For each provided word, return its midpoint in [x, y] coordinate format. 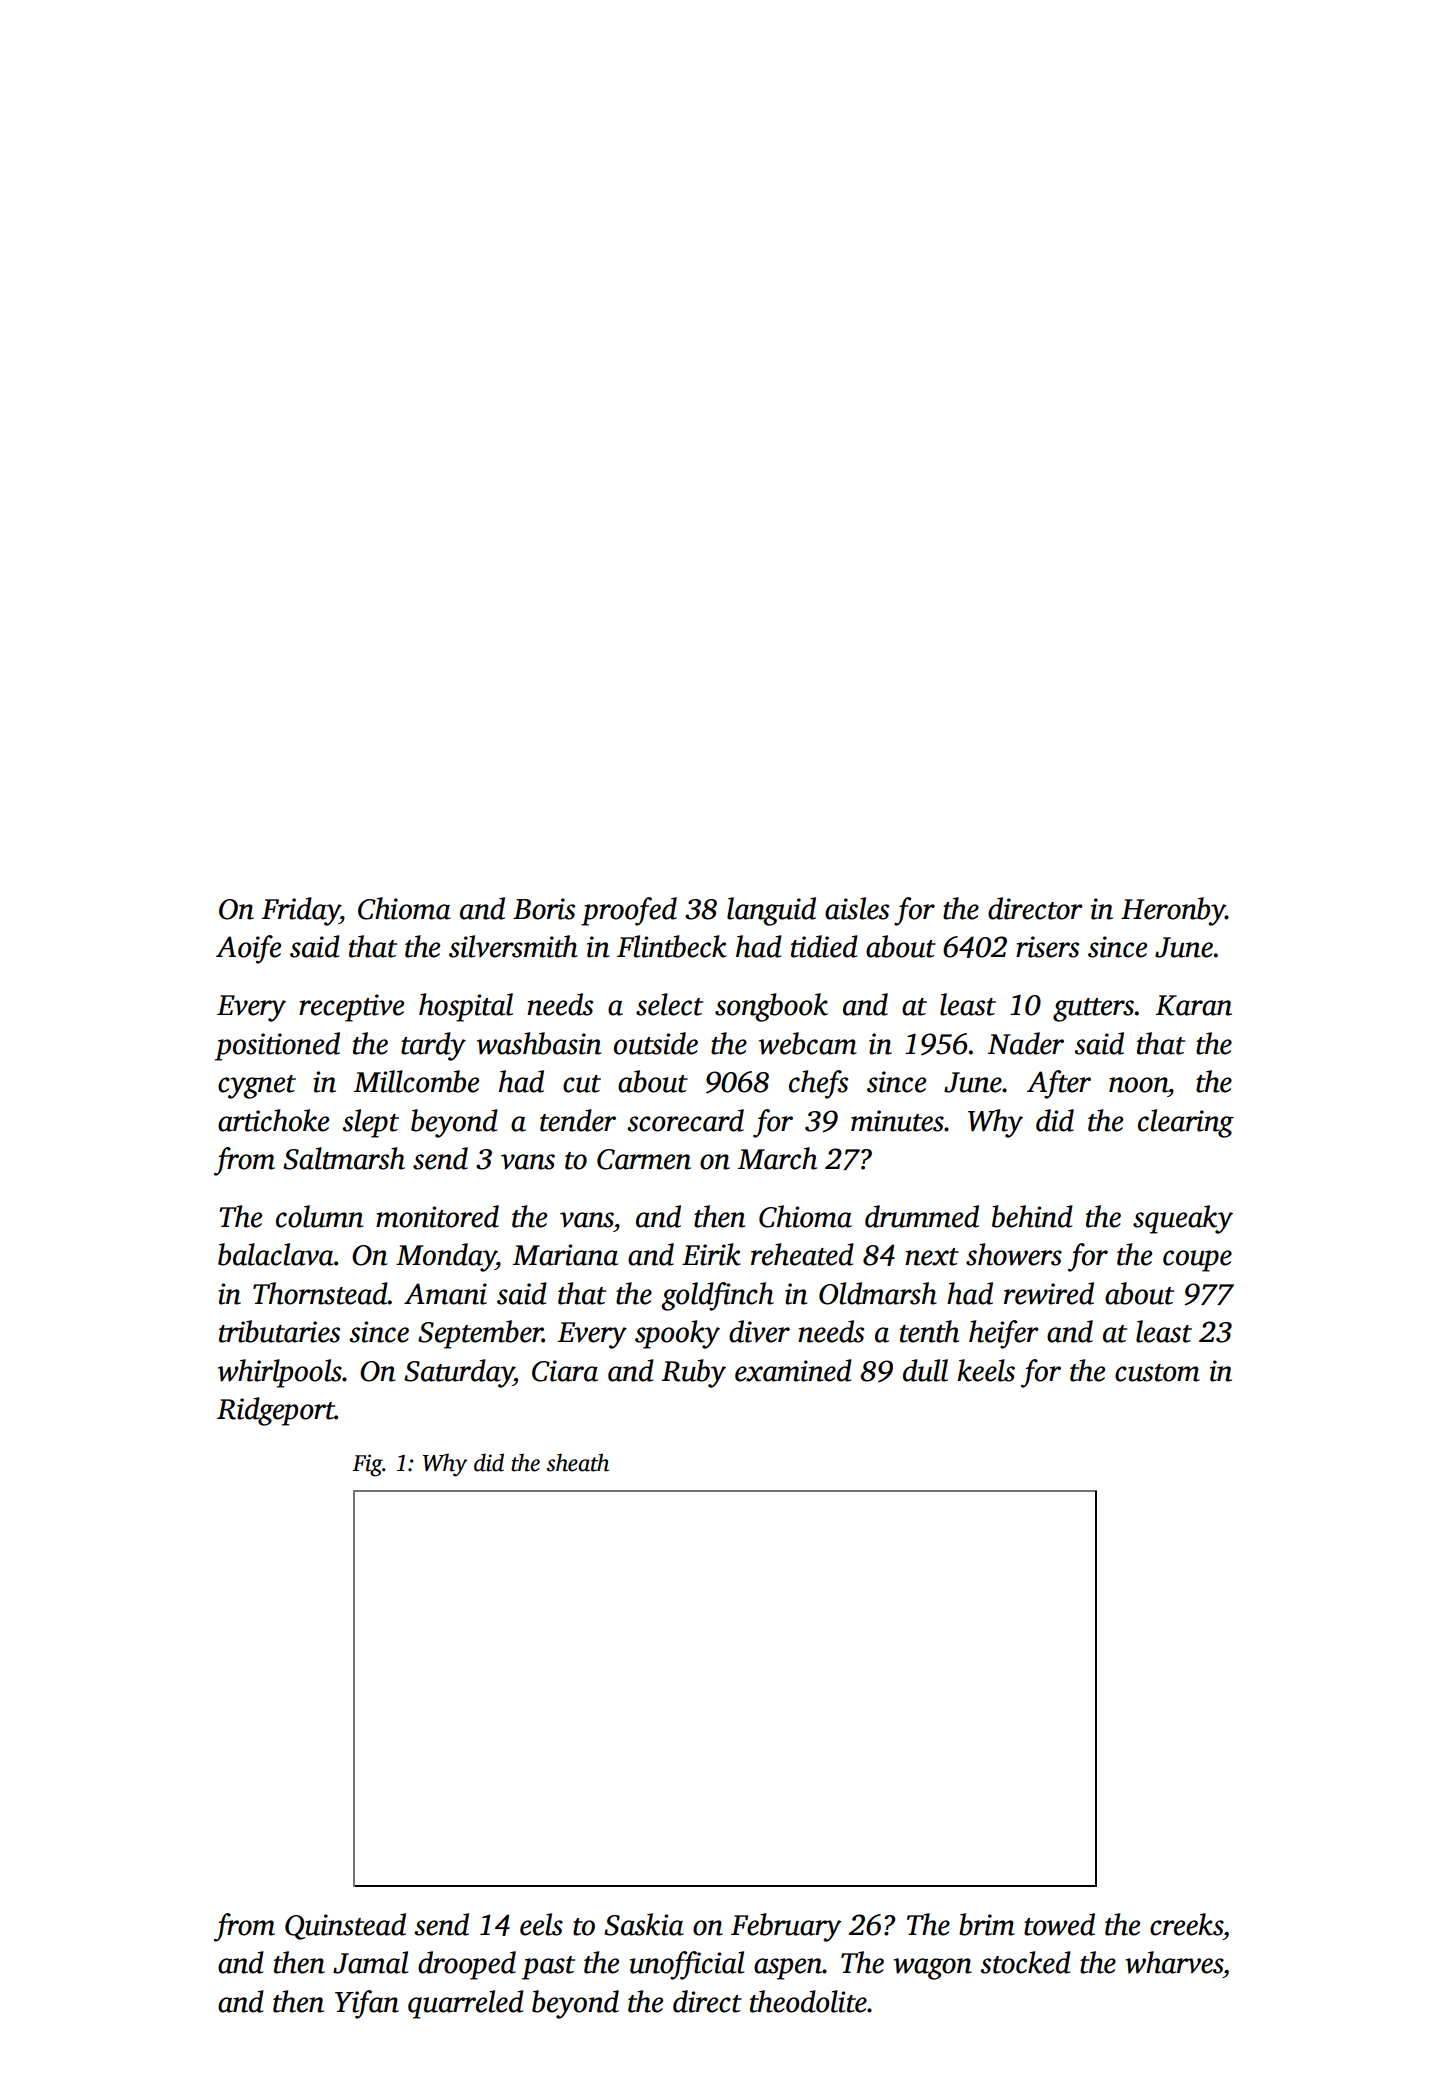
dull [925, 1370]
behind [1032, 1216]
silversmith [513, 946]
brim [987, 1924]
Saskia [644, 1924]
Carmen [644, 1159]
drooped [467, 1965]
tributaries [279, 1331]
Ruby [694, 1373]
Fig [367, 1465]
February [786, 1927]
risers [1047, 947]
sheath [578, 1462]
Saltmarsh [344, 1158]
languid [771, 911]
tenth [929, 1331]
